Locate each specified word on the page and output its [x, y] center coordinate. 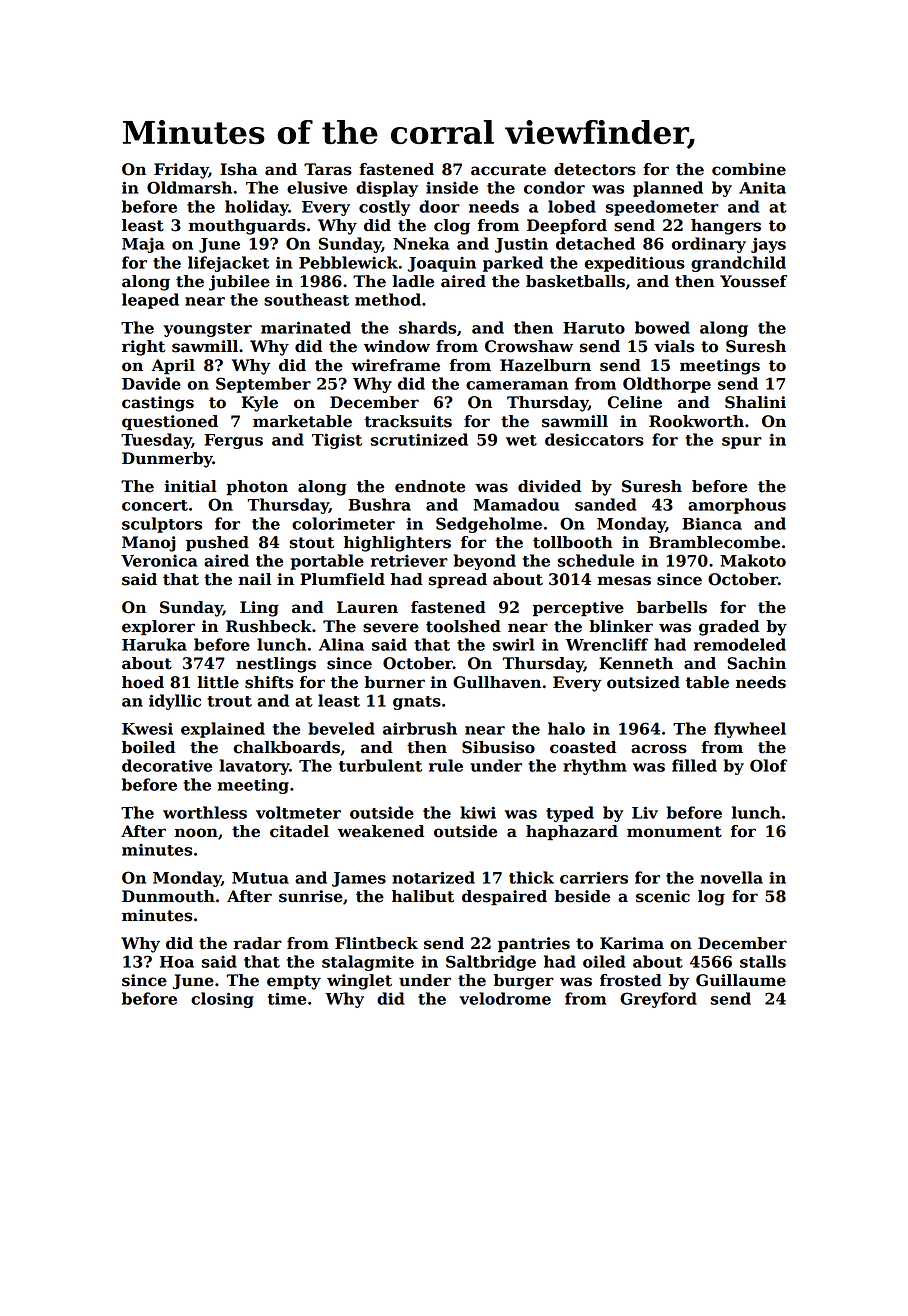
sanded [605, 504]
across [659, 749]
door [439, 206]
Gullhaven [497, 682]
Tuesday [156, 441]
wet [521, 440]
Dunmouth [168, 896]
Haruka [154, 644]
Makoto [753, 560]
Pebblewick [348, 262]
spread [458, 581]
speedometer [662, 208]
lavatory [254, 767]
